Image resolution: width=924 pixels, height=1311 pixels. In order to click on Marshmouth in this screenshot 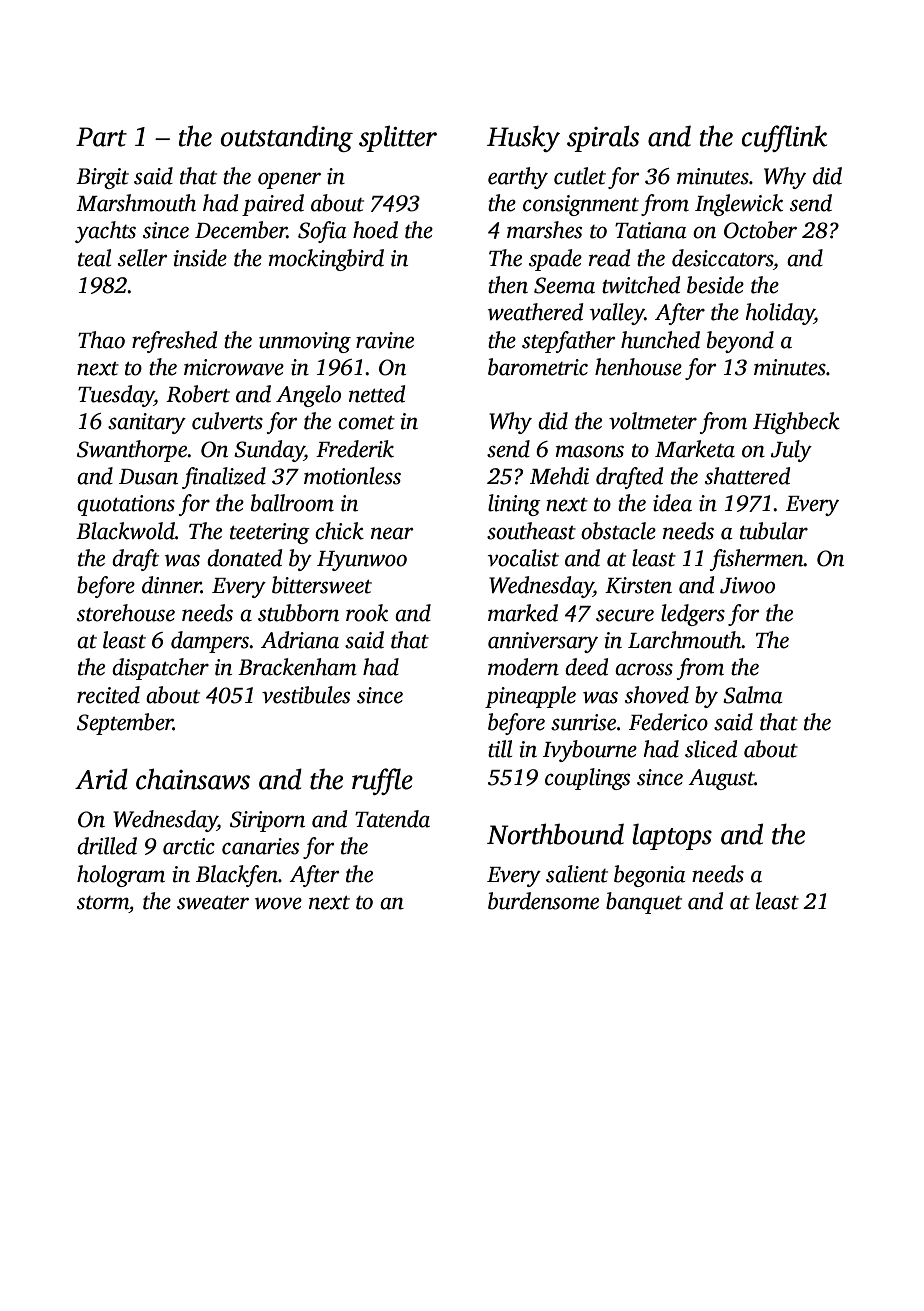, I will do `click(136, 203)`.
